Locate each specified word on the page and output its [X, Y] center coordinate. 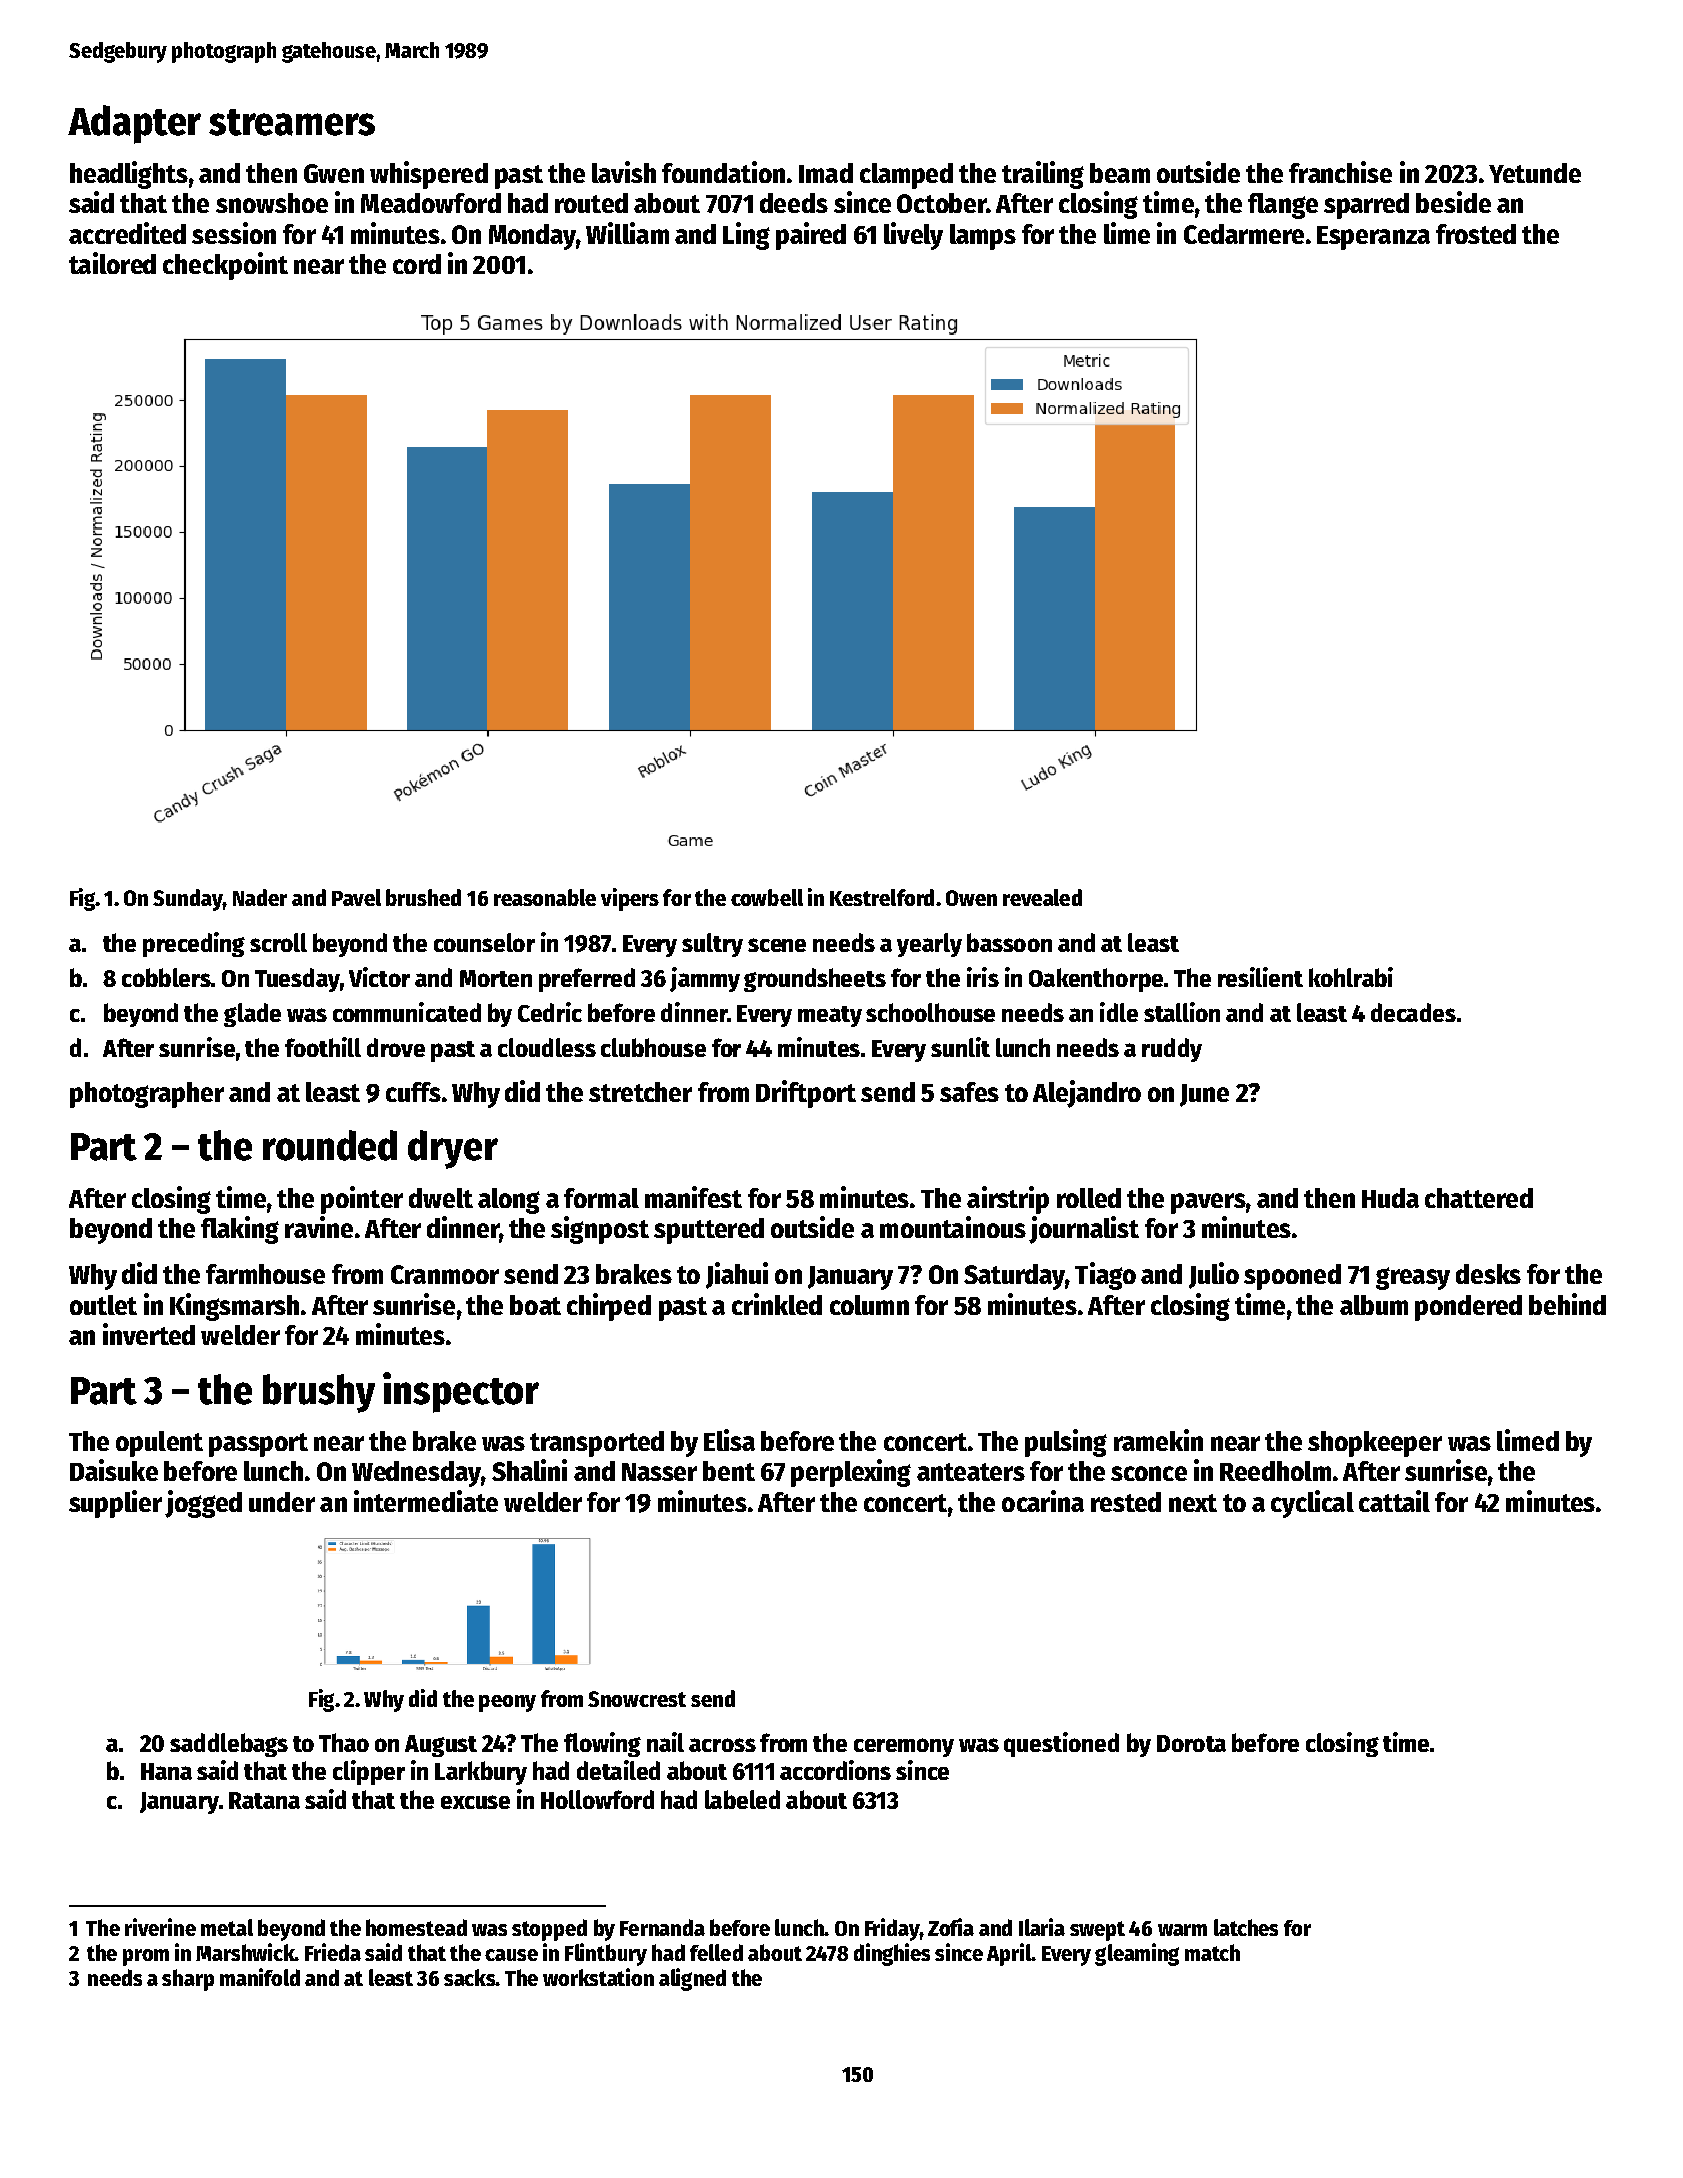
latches [1246, 1927]
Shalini [529, 1470]
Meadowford [431, 203]
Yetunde [1535, 173]
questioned [1061, 1744]
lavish [624, 172]
